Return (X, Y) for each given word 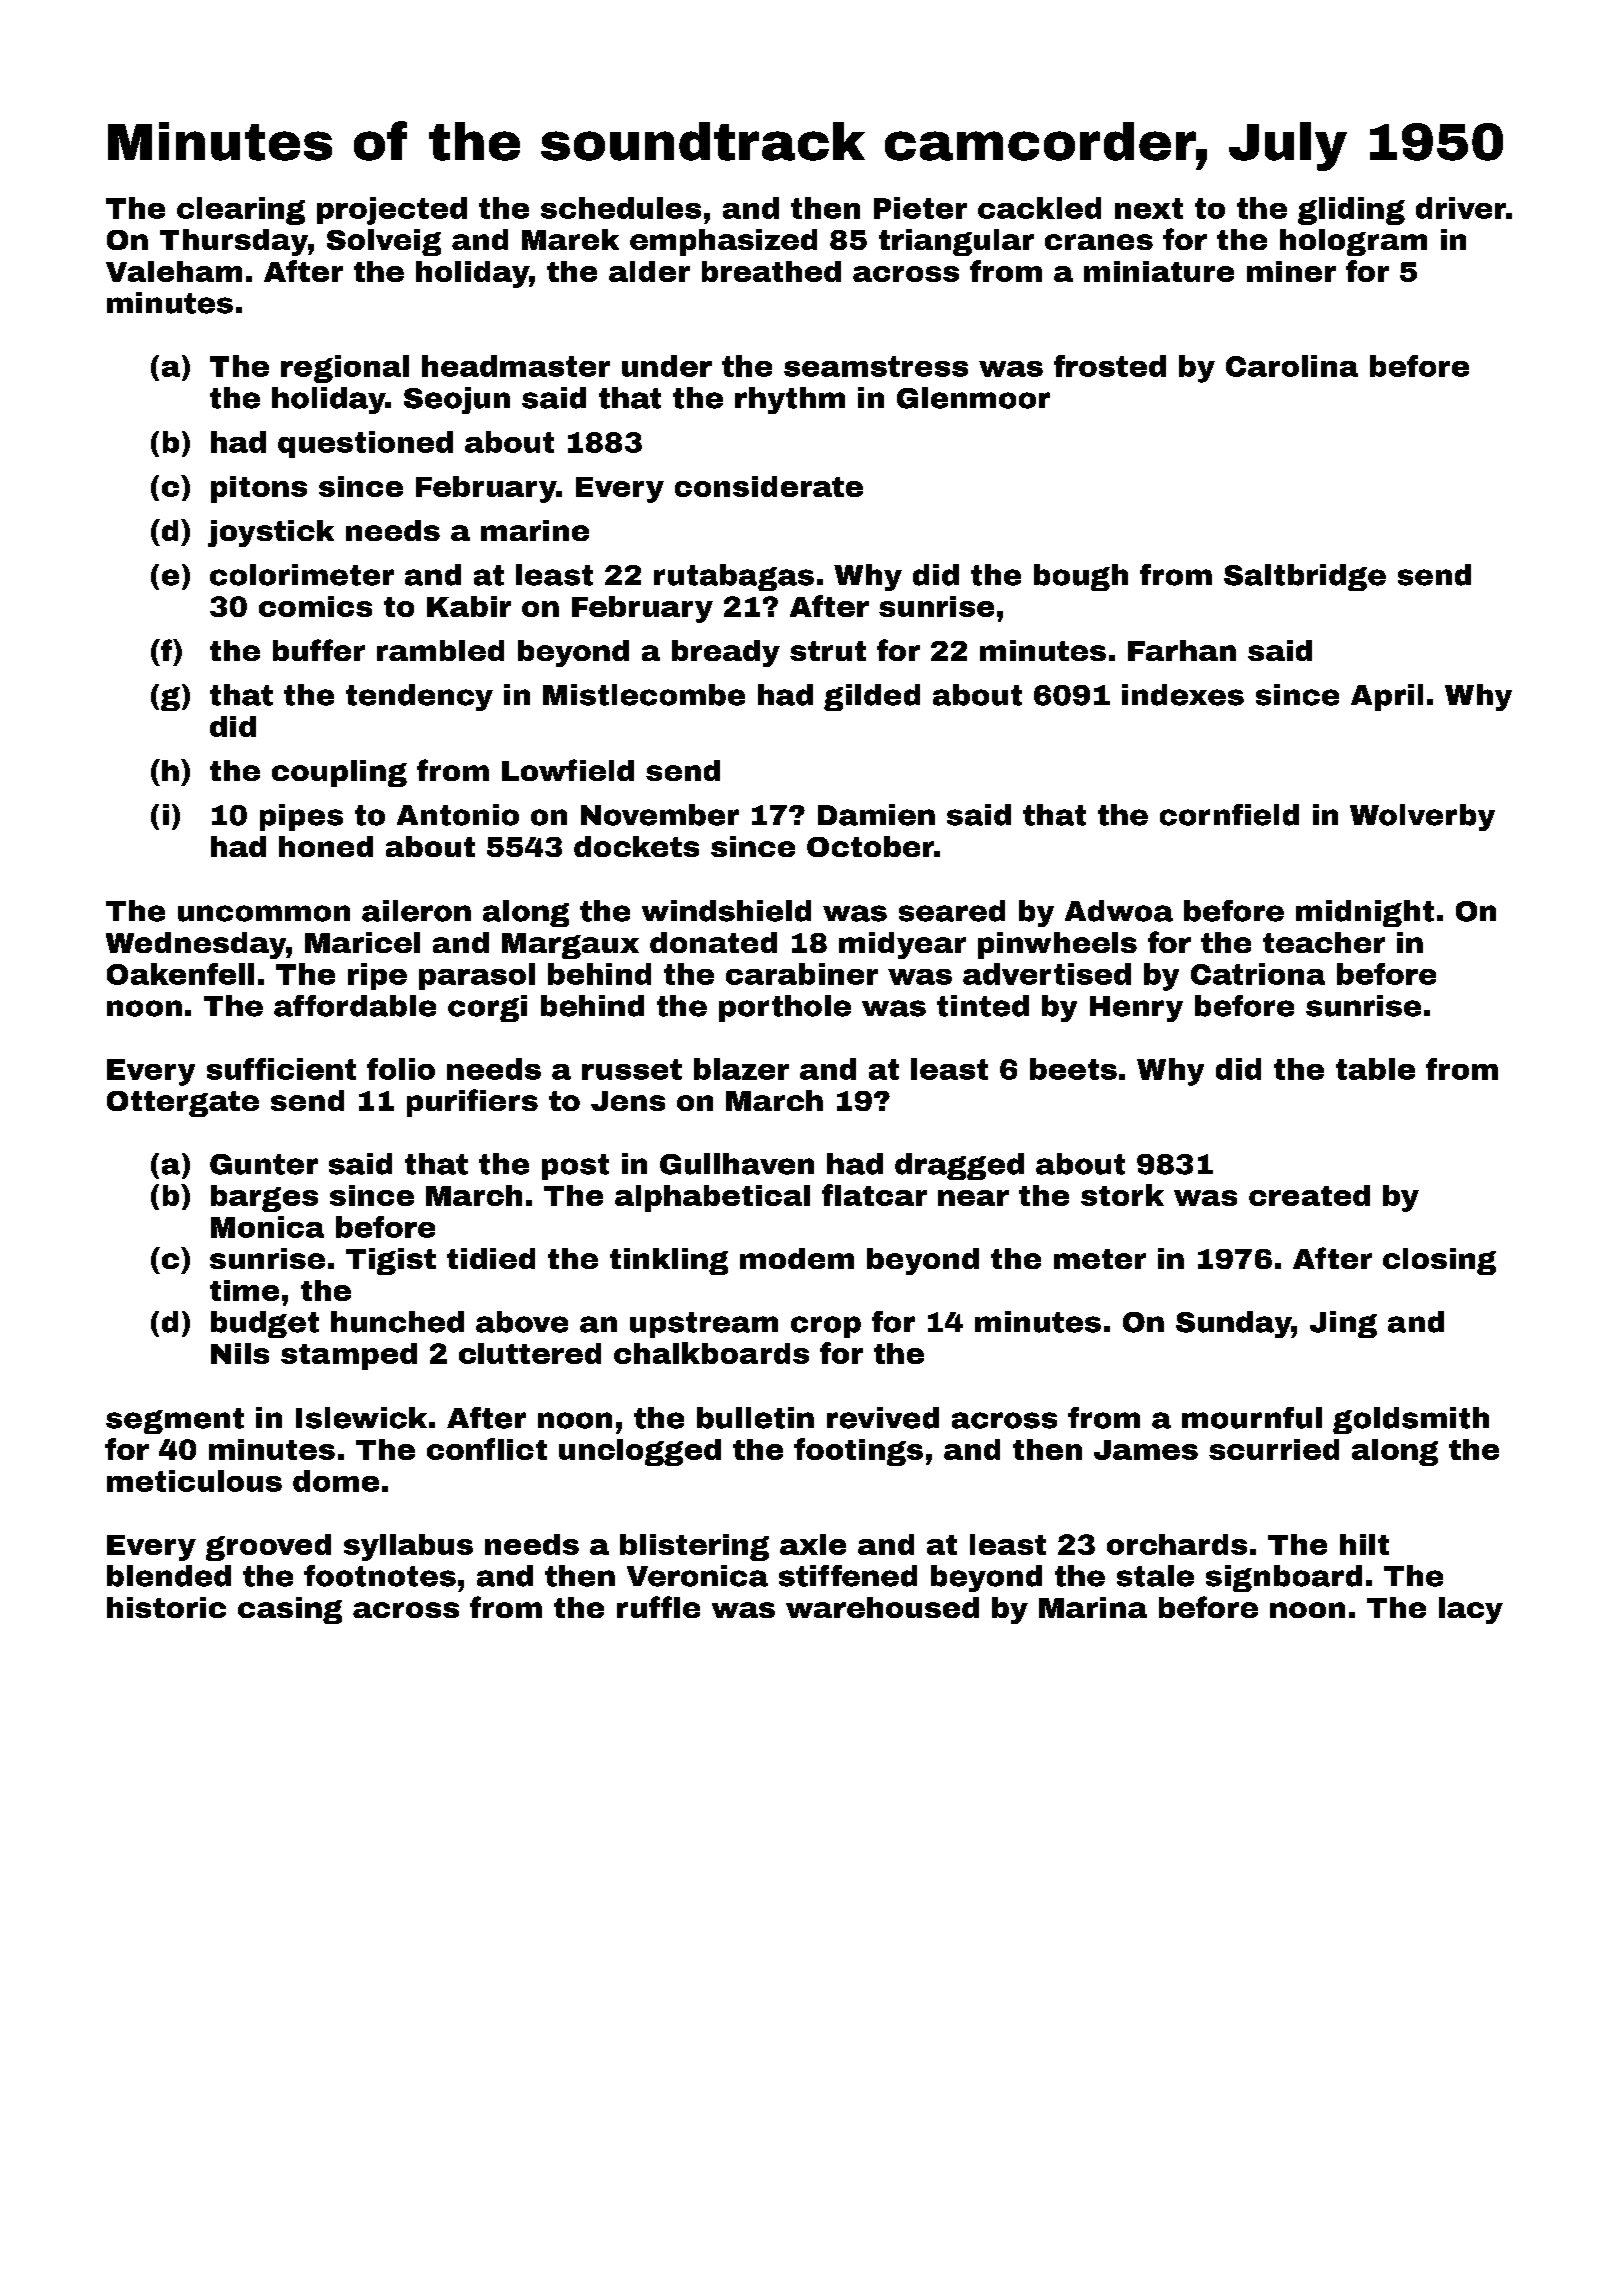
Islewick (361, 1418)
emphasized (723, 242)
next (1149, 208)
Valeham (174, 271)
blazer (741, 1069)
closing (1439, 1261)
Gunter (264, 1164)
